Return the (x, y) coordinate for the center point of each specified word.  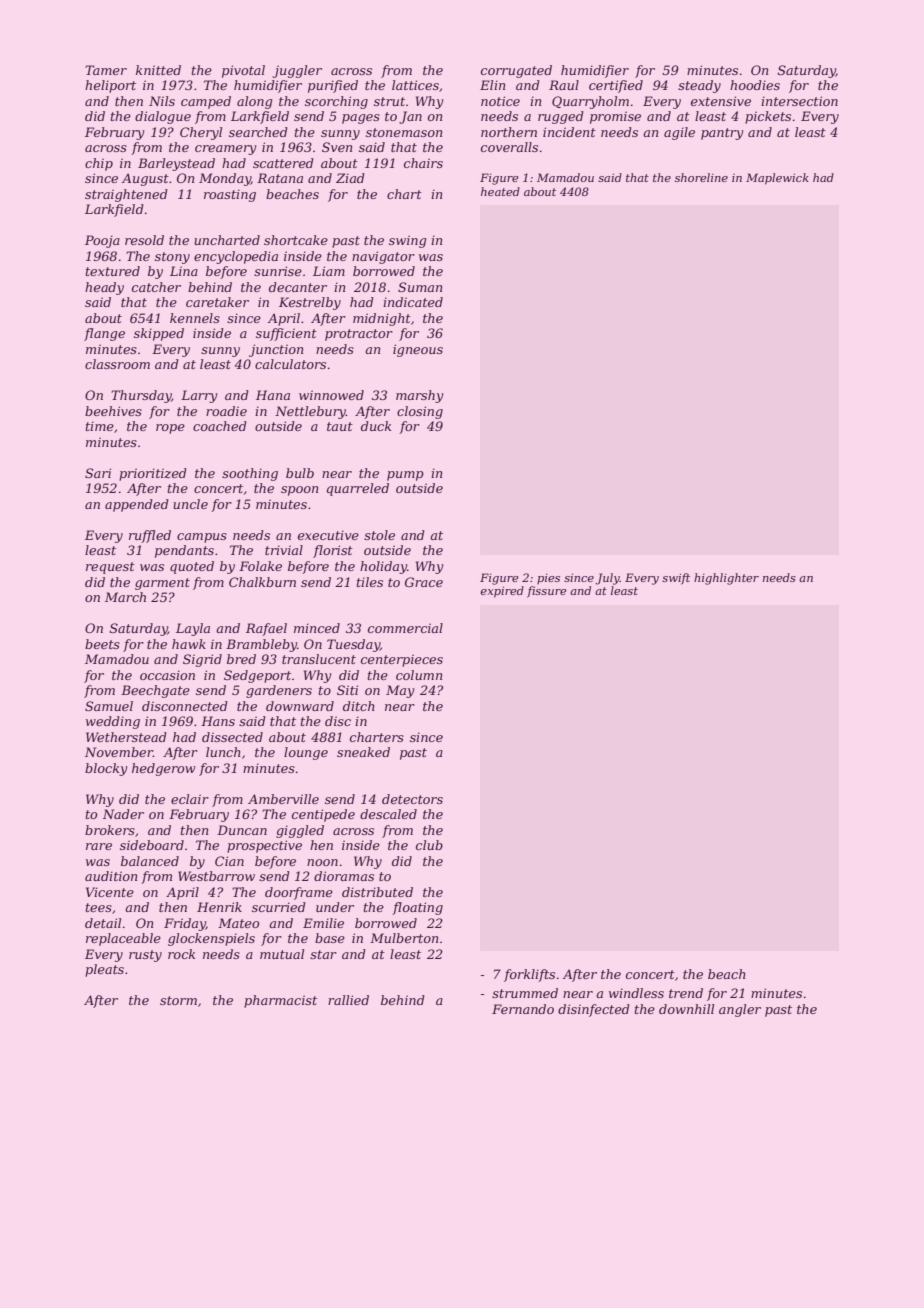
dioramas (344, 876)
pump (405, 476)
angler (740, 1010)
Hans (218, 721)
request (110, 568)
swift (676, 579)
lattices (415, 85)
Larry (199, 396)
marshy (419, 396)
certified (616, 86)
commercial (405, 628)
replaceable (123, 939)
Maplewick (777, 179)
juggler (297, 71)
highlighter (726, 579)
